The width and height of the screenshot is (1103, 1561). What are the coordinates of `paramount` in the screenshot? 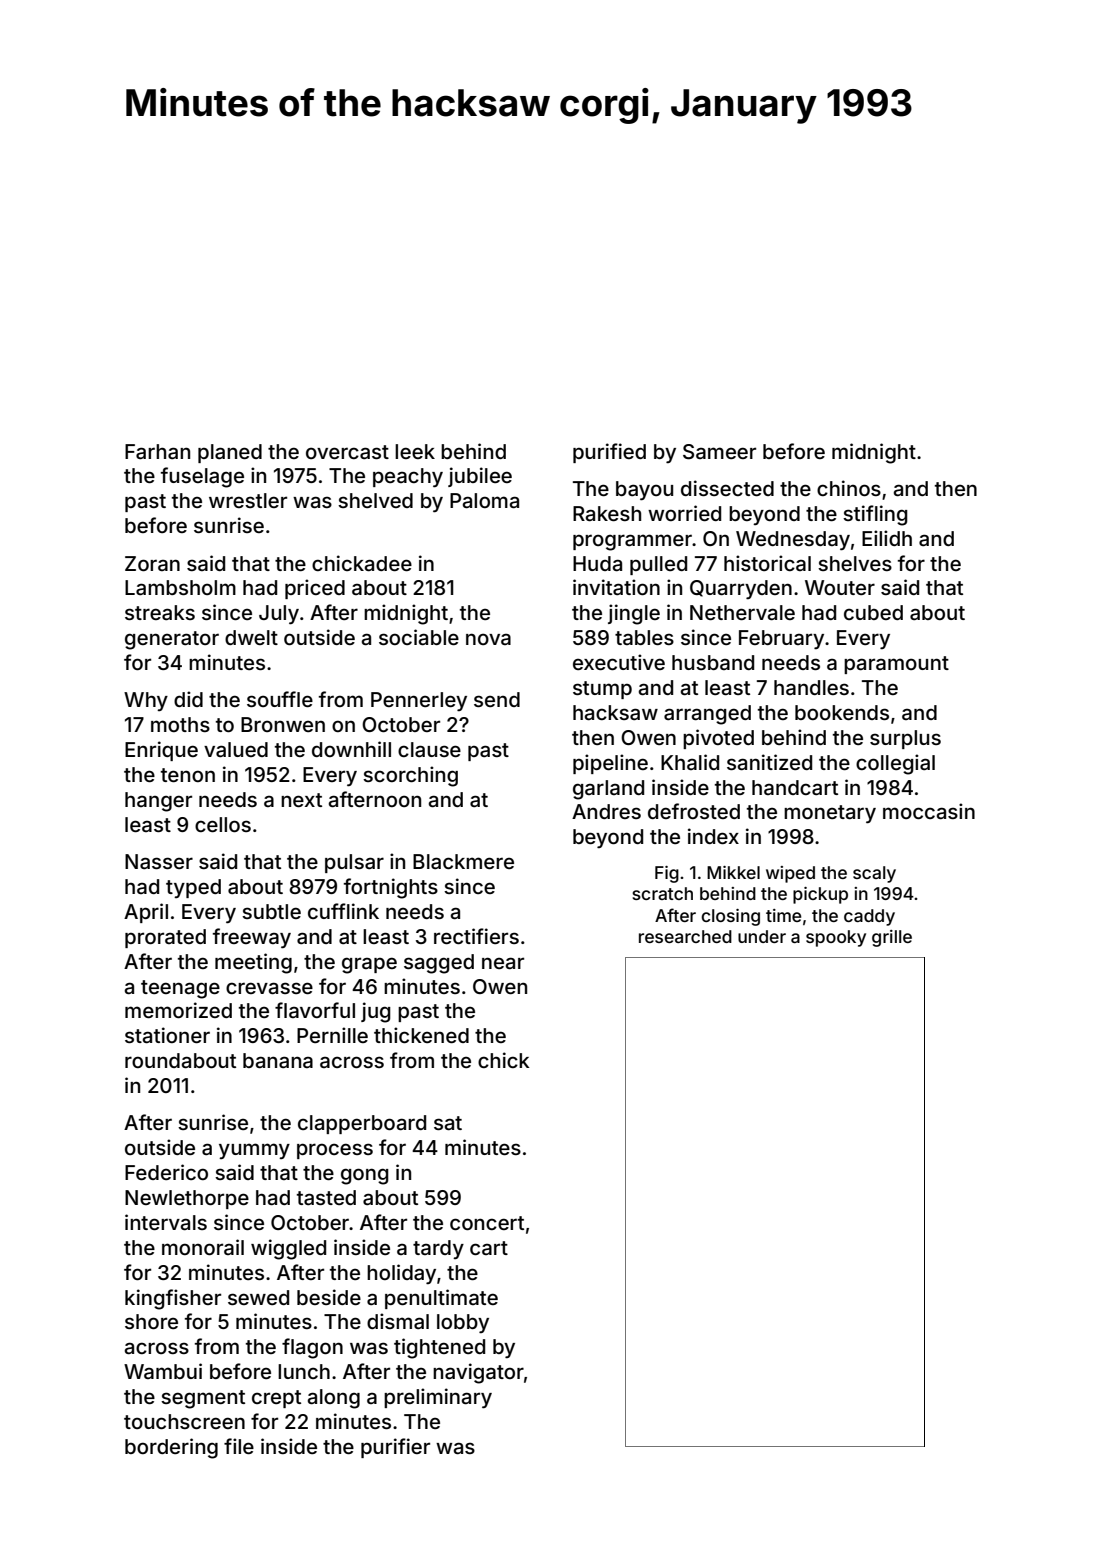 It's located at (896, 665).
